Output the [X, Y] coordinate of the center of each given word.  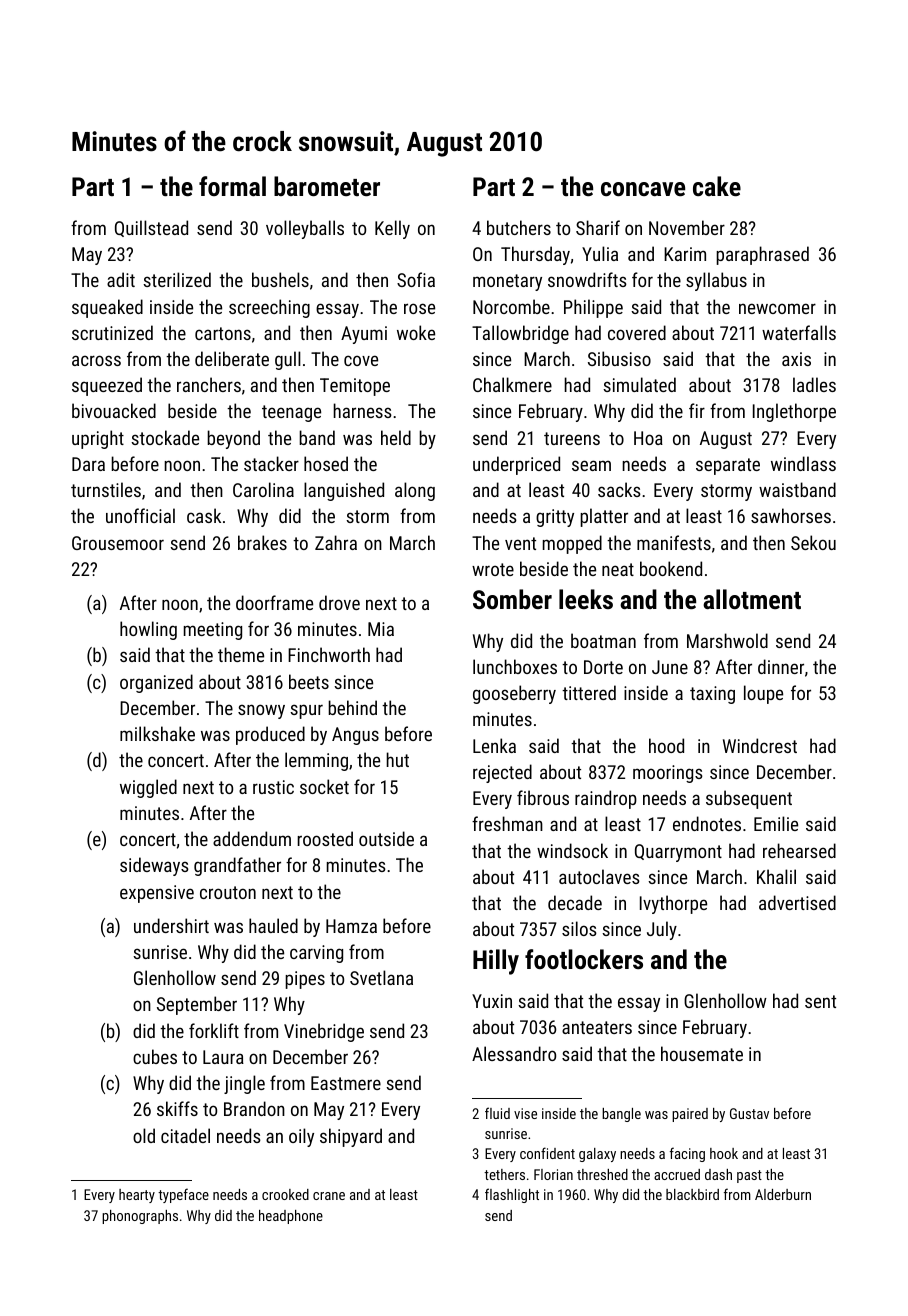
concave [643, 189]
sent [820, 1001]
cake [717, 186]
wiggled [148, 788]
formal [232, 186]
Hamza [351, 926]
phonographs [140, 1217]
